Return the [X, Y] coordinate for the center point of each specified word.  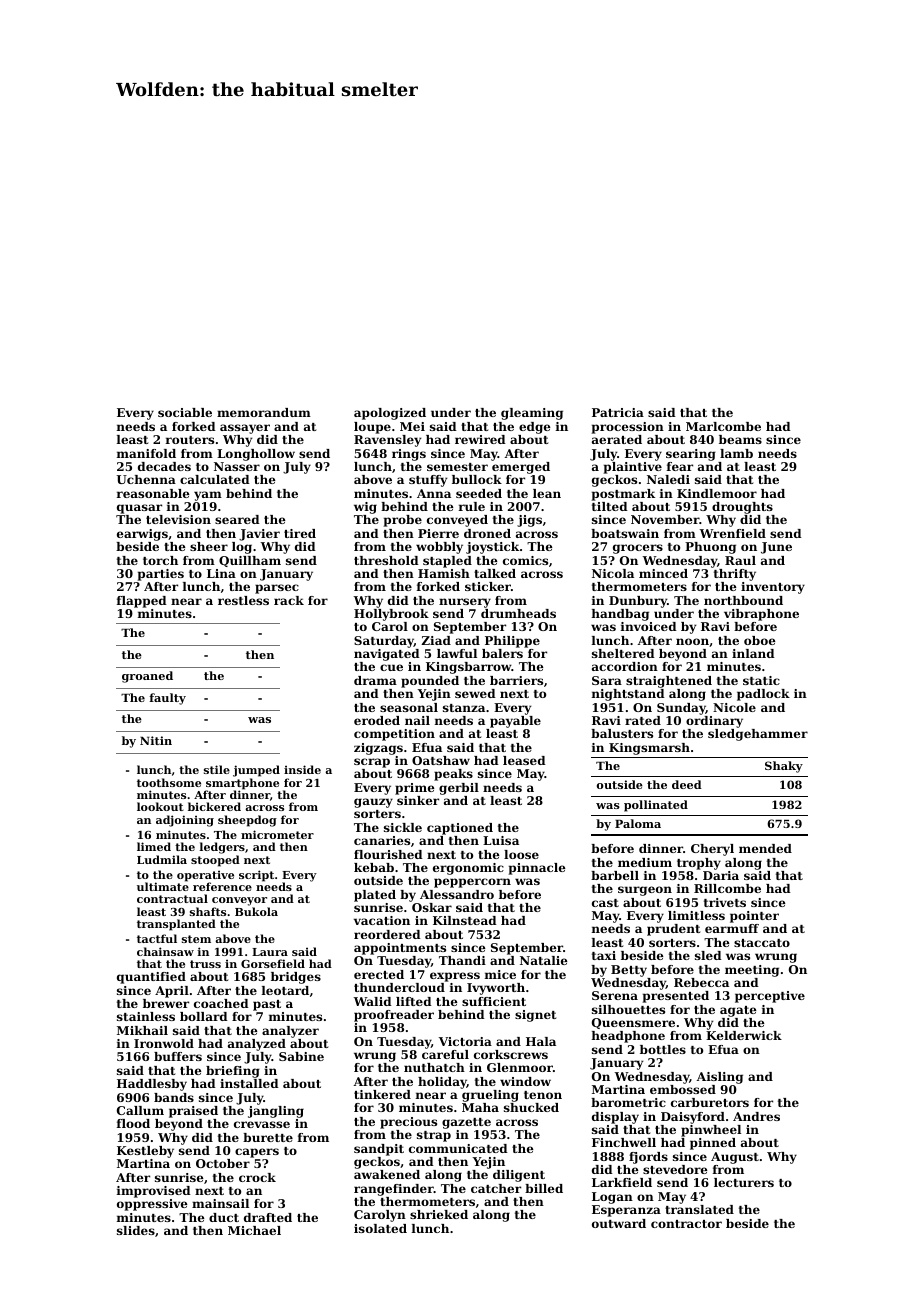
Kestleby [145, 1152]
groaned [147, 677]
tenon [543, 1095]
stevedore [675, 1169]
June [776, 548]
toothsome [169, 782]
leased [524, 760]
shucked [531, 1107]
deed [687, 784]
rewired [480, 439]
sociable [185, 412]
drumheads [518, 613]
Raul [740, 560]
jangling [276, 1112]
